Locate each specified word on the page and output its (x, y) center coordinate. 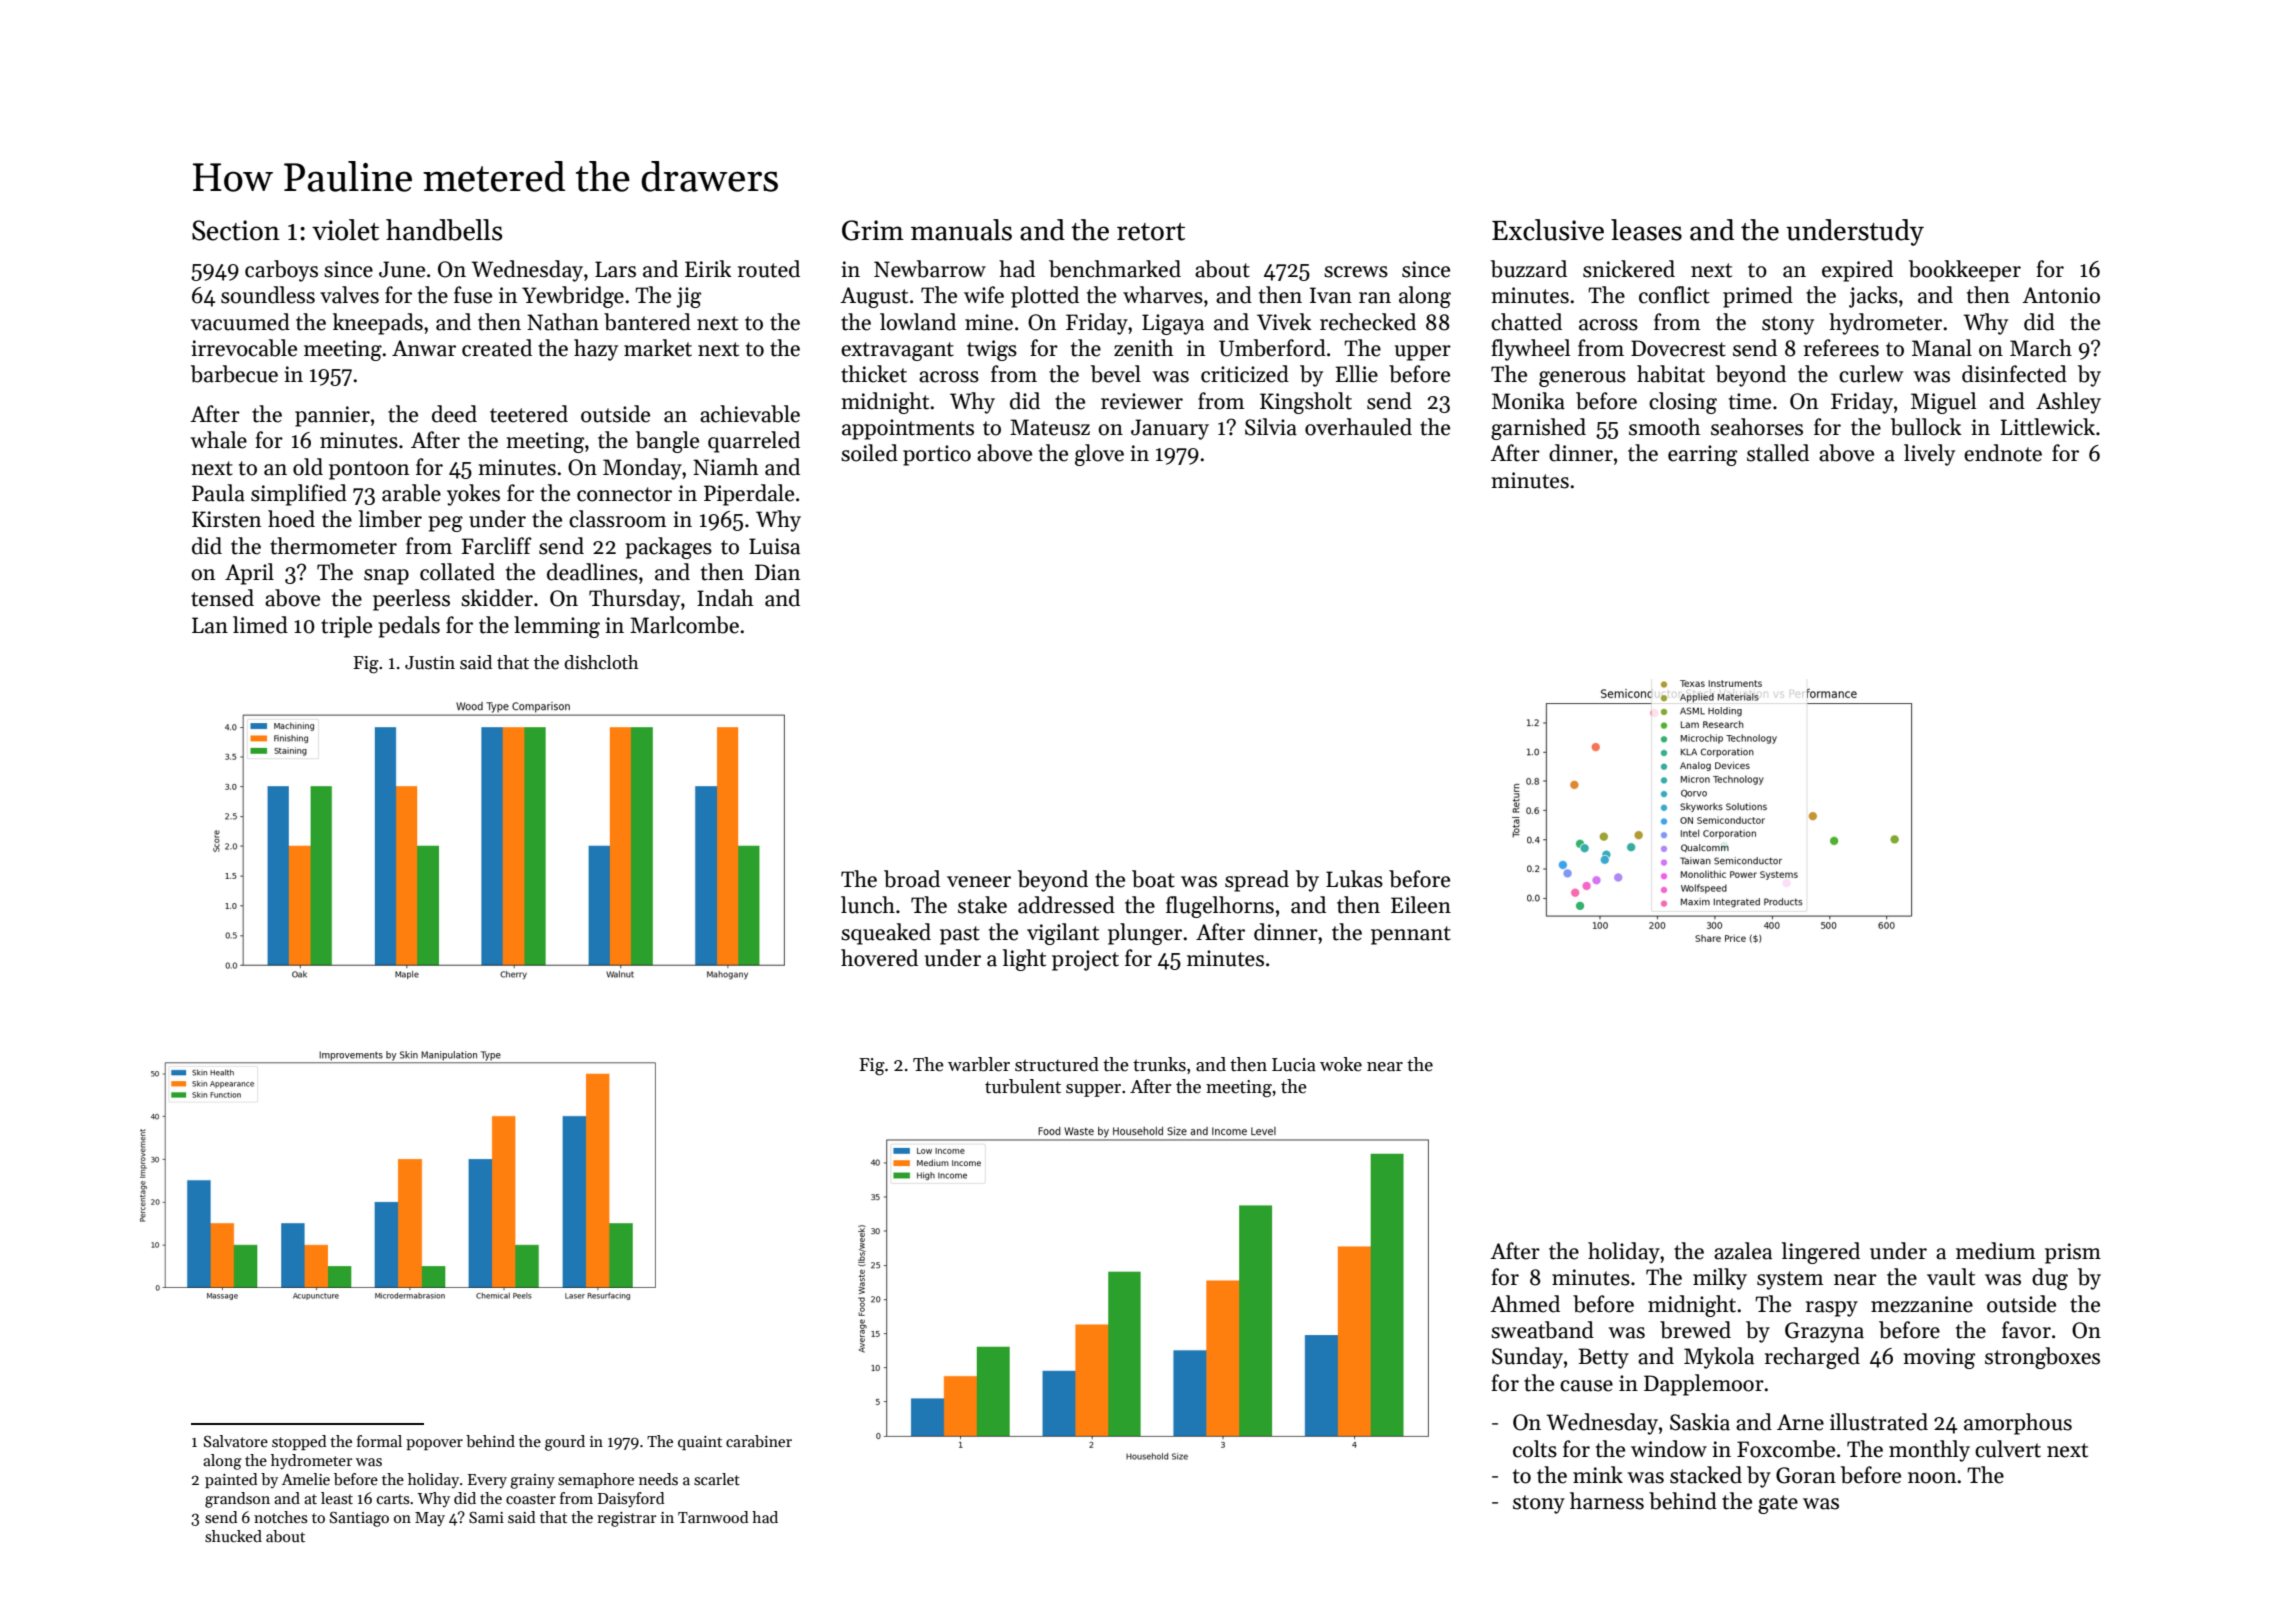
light (1024, 960)
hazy (596, 350)
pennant (1411, 935)
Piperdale (749, 495)
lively (1929, 455)
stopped (299, 1442)
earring (1702, 455)
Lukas (1354, 879)
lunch (868, 905)
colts (1535, 1449)
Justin (430, 663)
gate (1778, 1504)
